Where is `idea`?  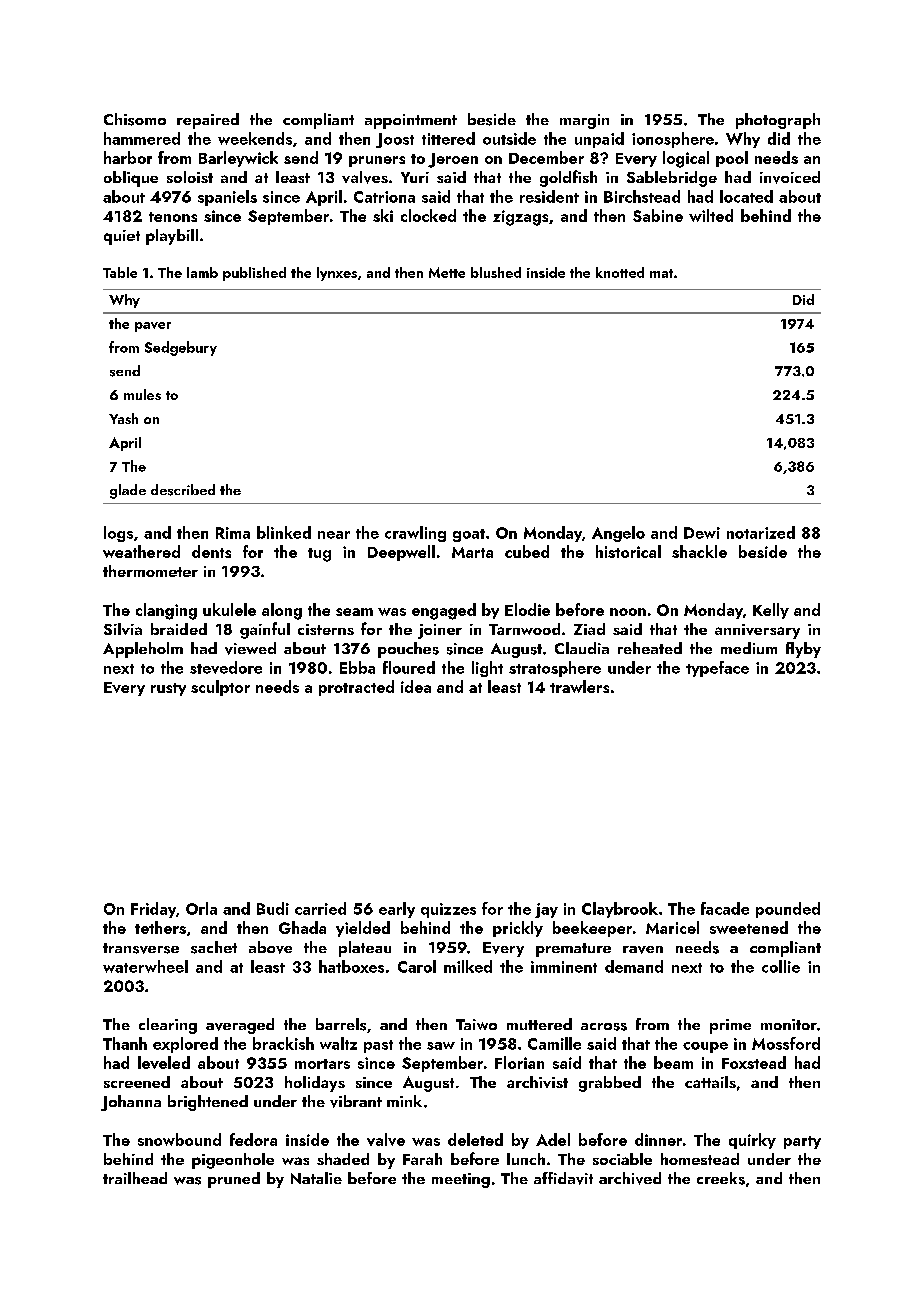 idea is located at coordinates (416, 686).
